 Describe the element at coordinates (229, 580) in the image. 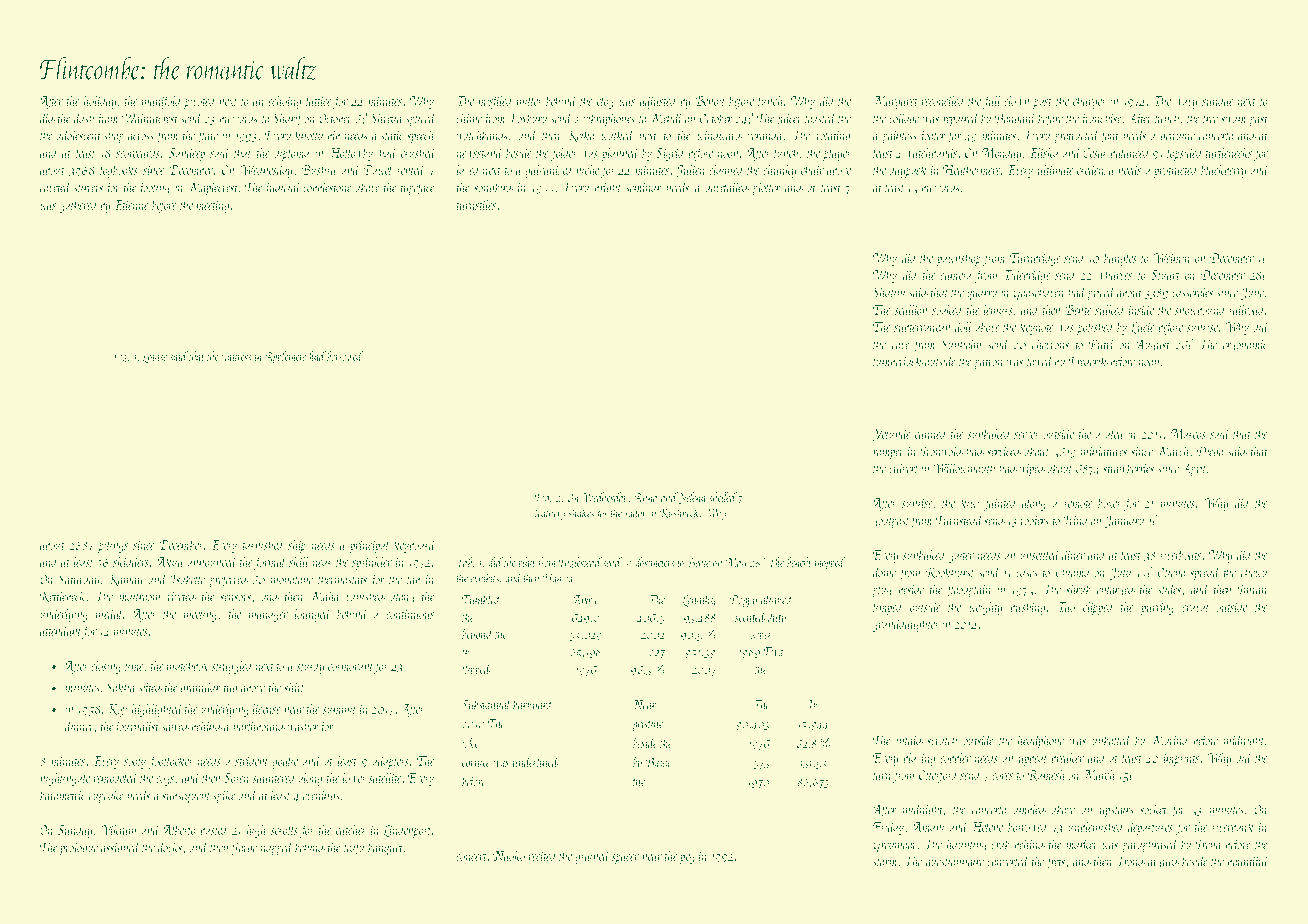

I see `preferred` at that location.
